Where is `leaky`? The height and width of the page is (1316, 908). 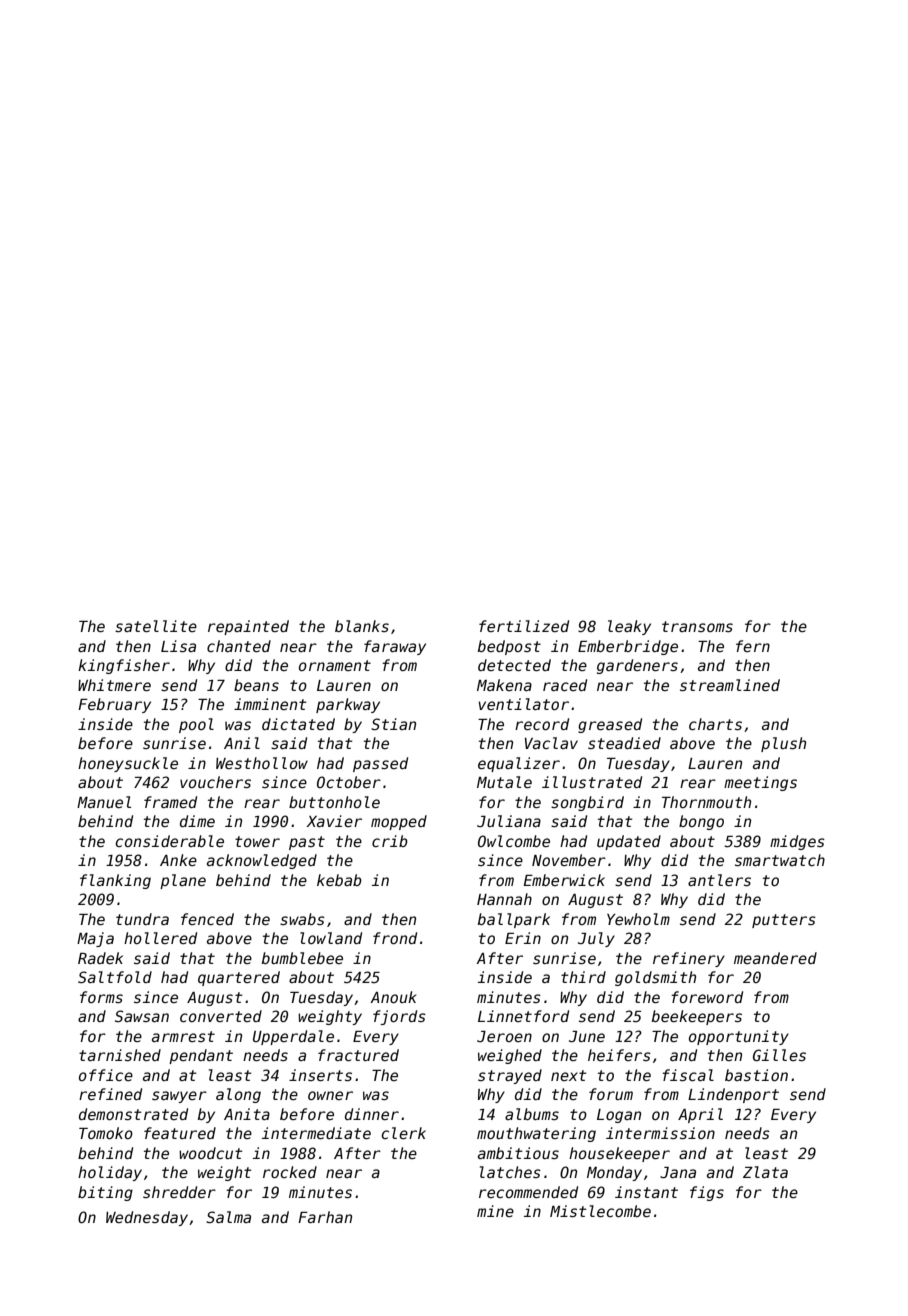 leaky is located at coordinates (629, 627).
